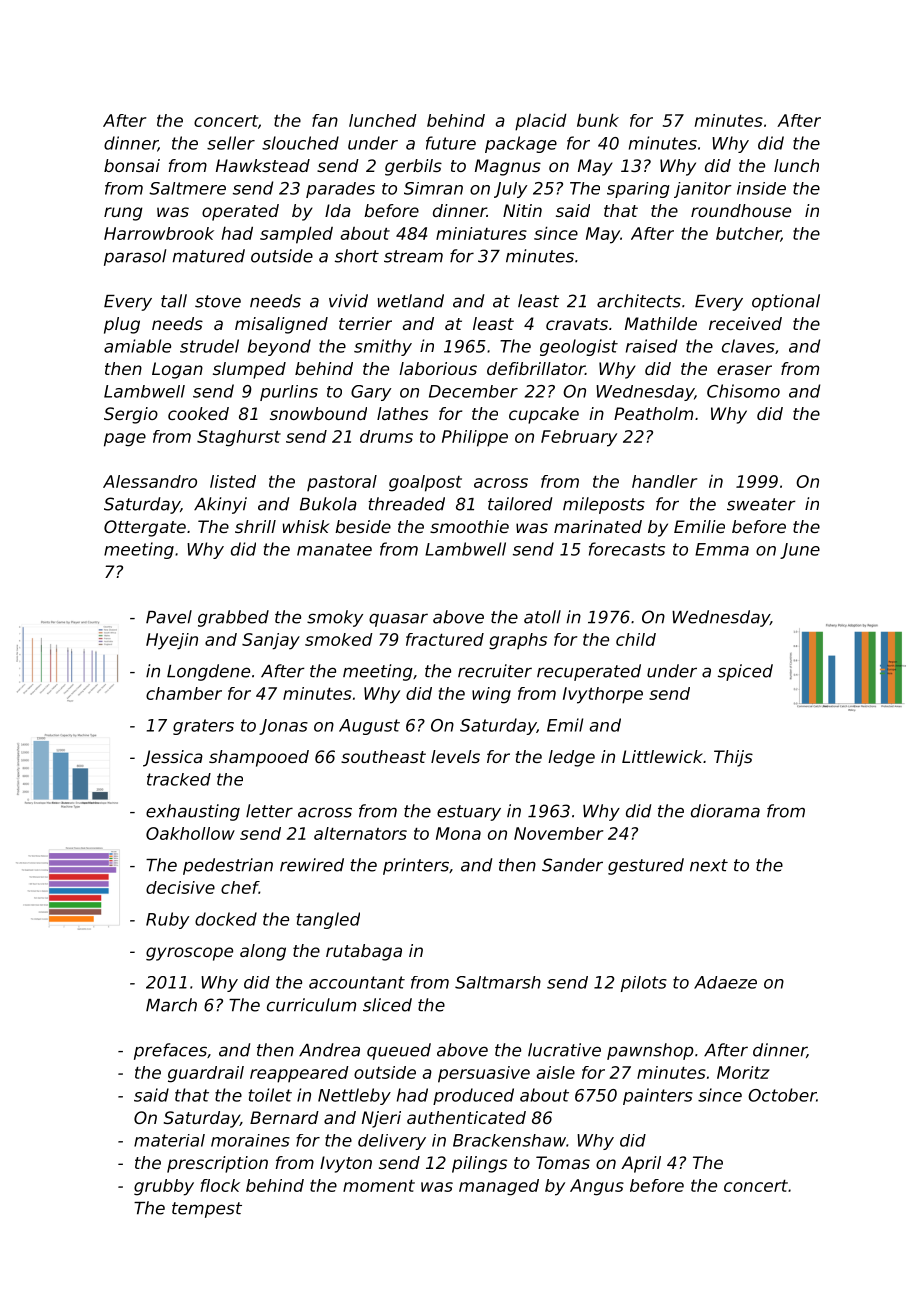  Describe the element at coordinates (598, 120) in the screenshot. I see `bunk` at that location.
